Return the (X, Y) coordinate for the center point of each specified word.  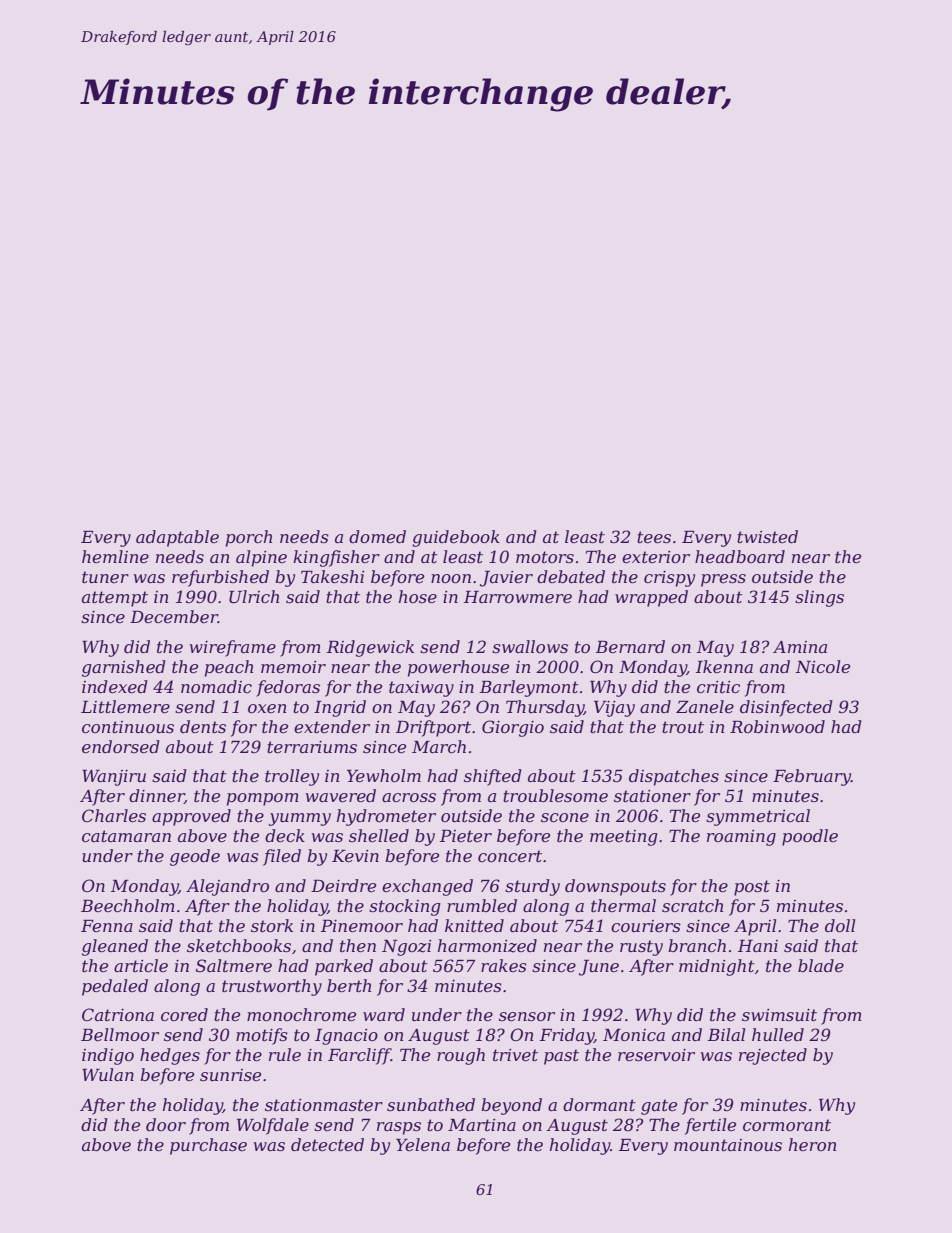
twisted (767, 536)
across (409, 797)
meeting (624, 838)
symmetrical (758, 817)
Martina (482, 1125)
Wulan (108, 1074)
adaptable (177, 538)
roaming (741, 838)
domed (377, 536)
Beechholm (128, 905)
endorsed (121, 746)
